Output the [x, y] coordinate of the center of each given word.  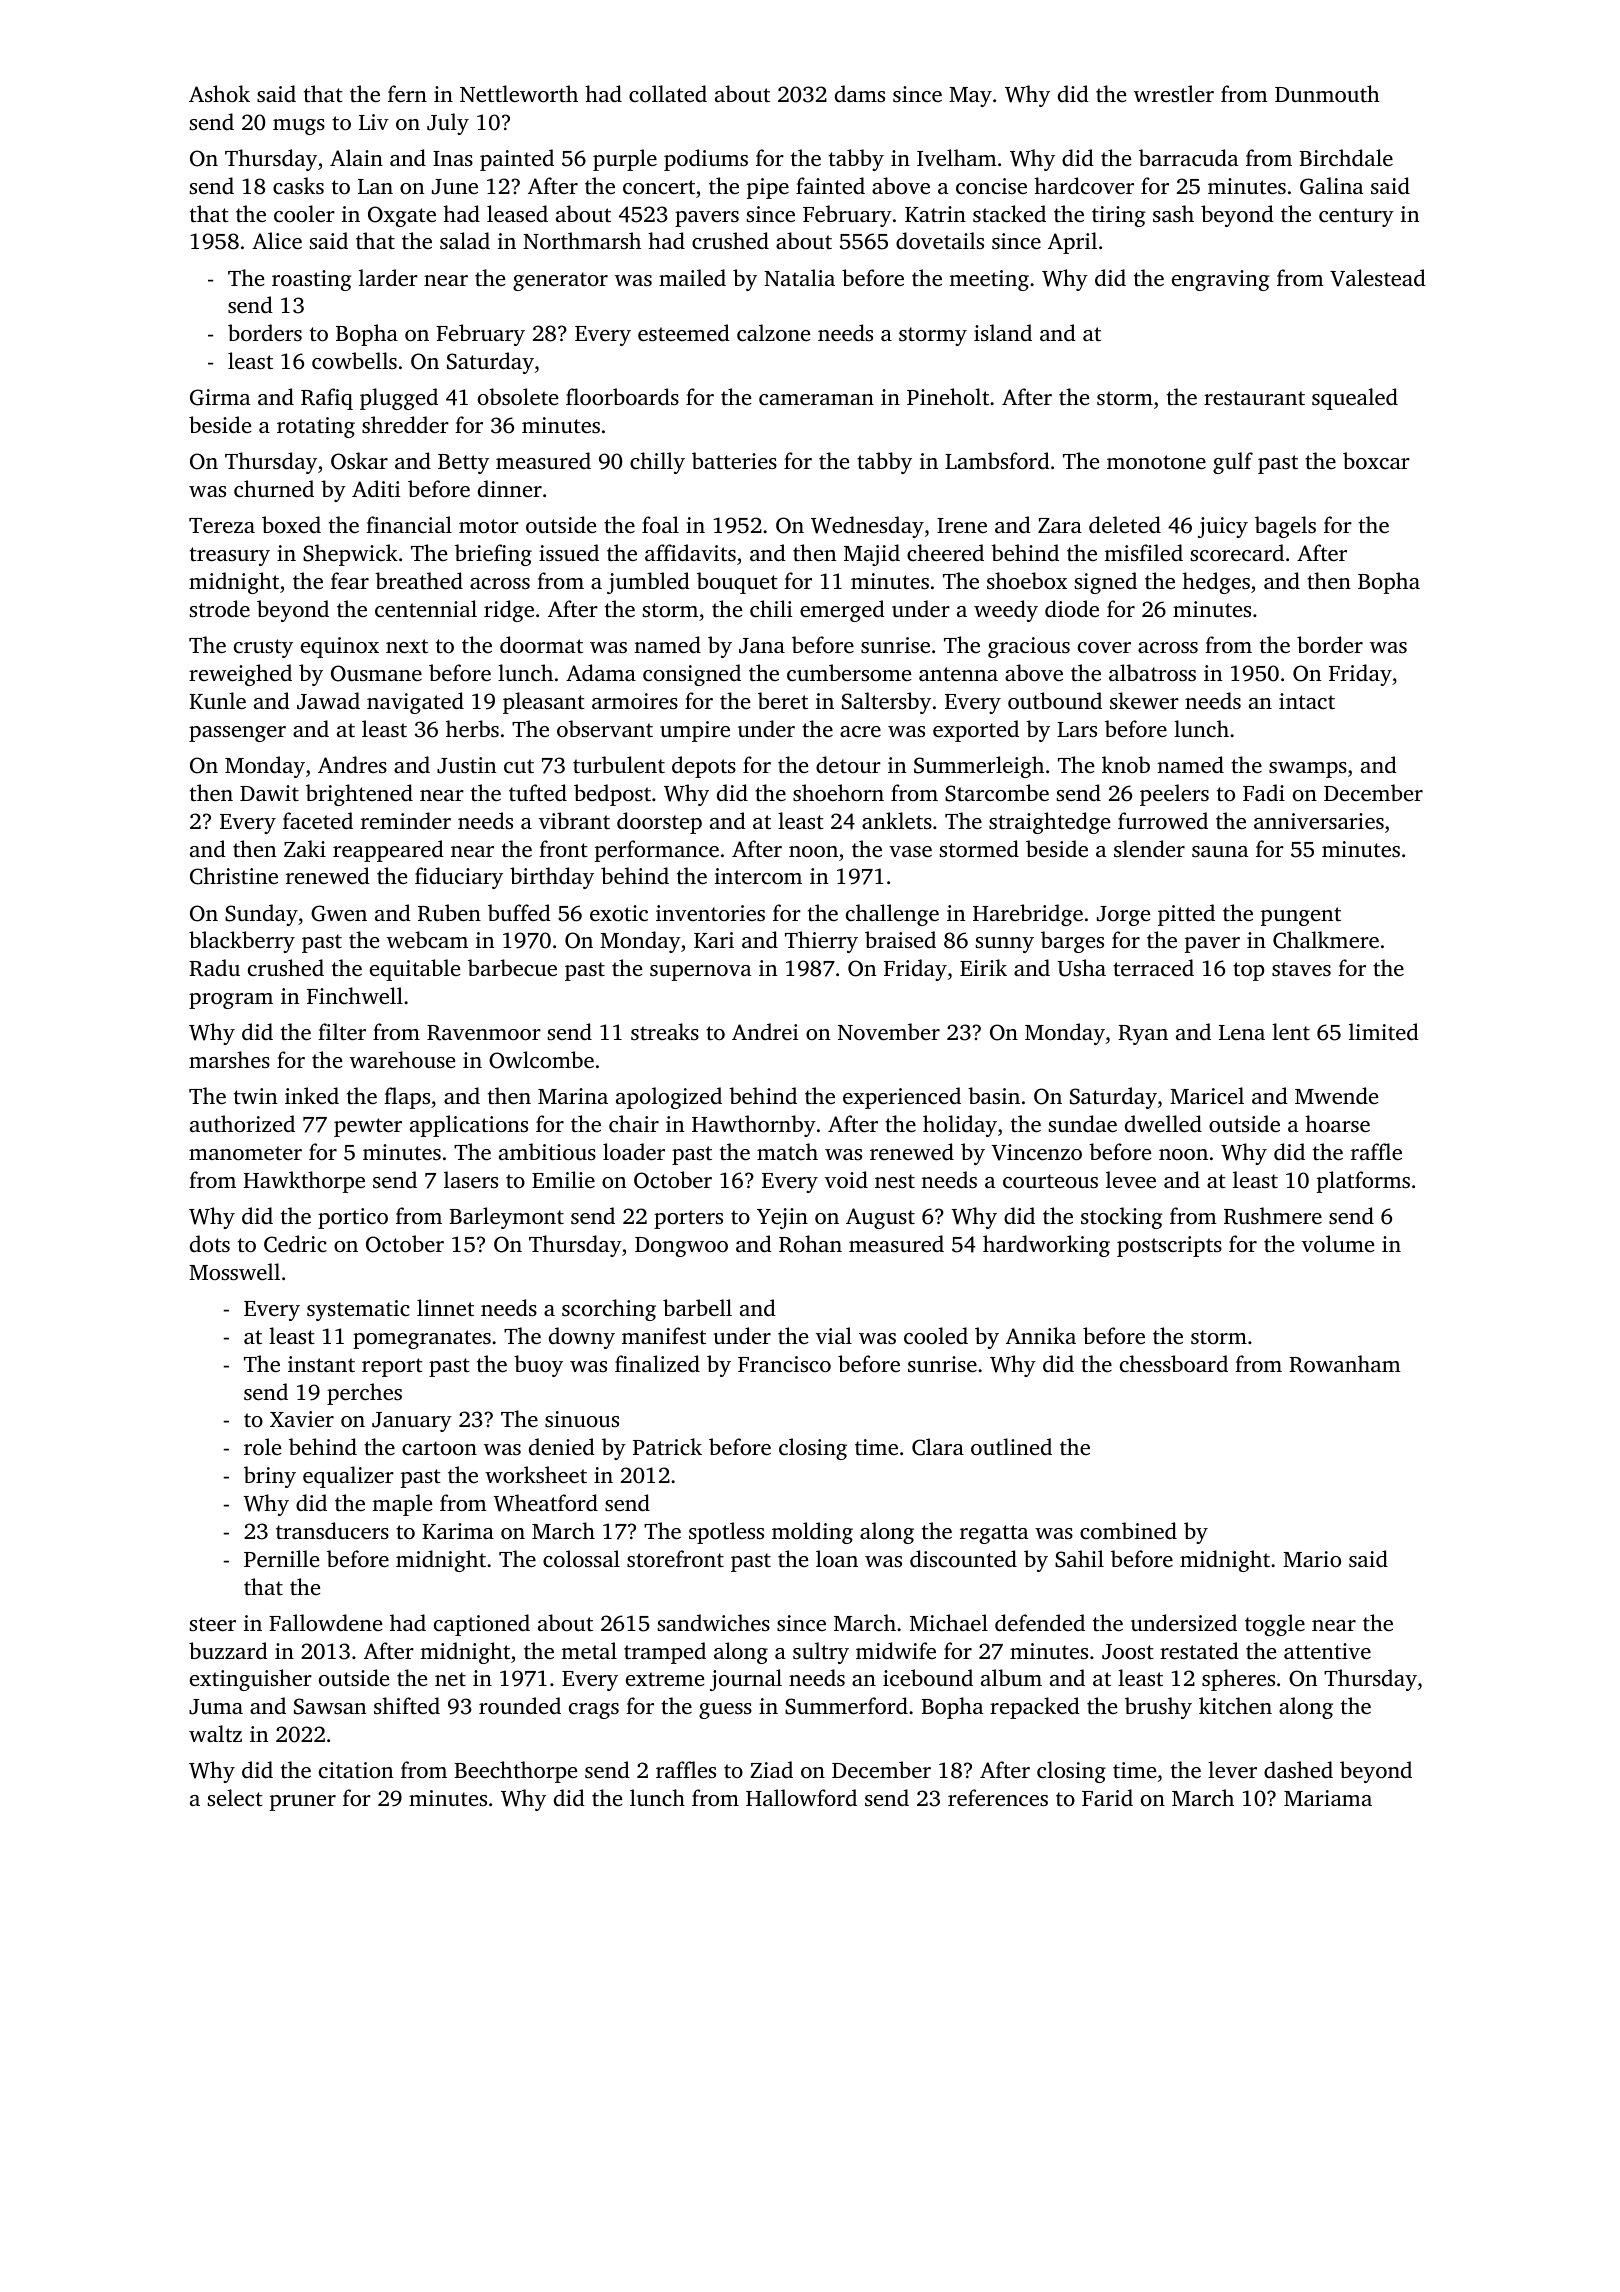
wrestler [1174, 93]
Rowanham [1345, 1364]
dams [860, 93]
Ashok [219, 93]
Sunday [261, 915]
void [846, 1179]
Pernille [281, 1558]
